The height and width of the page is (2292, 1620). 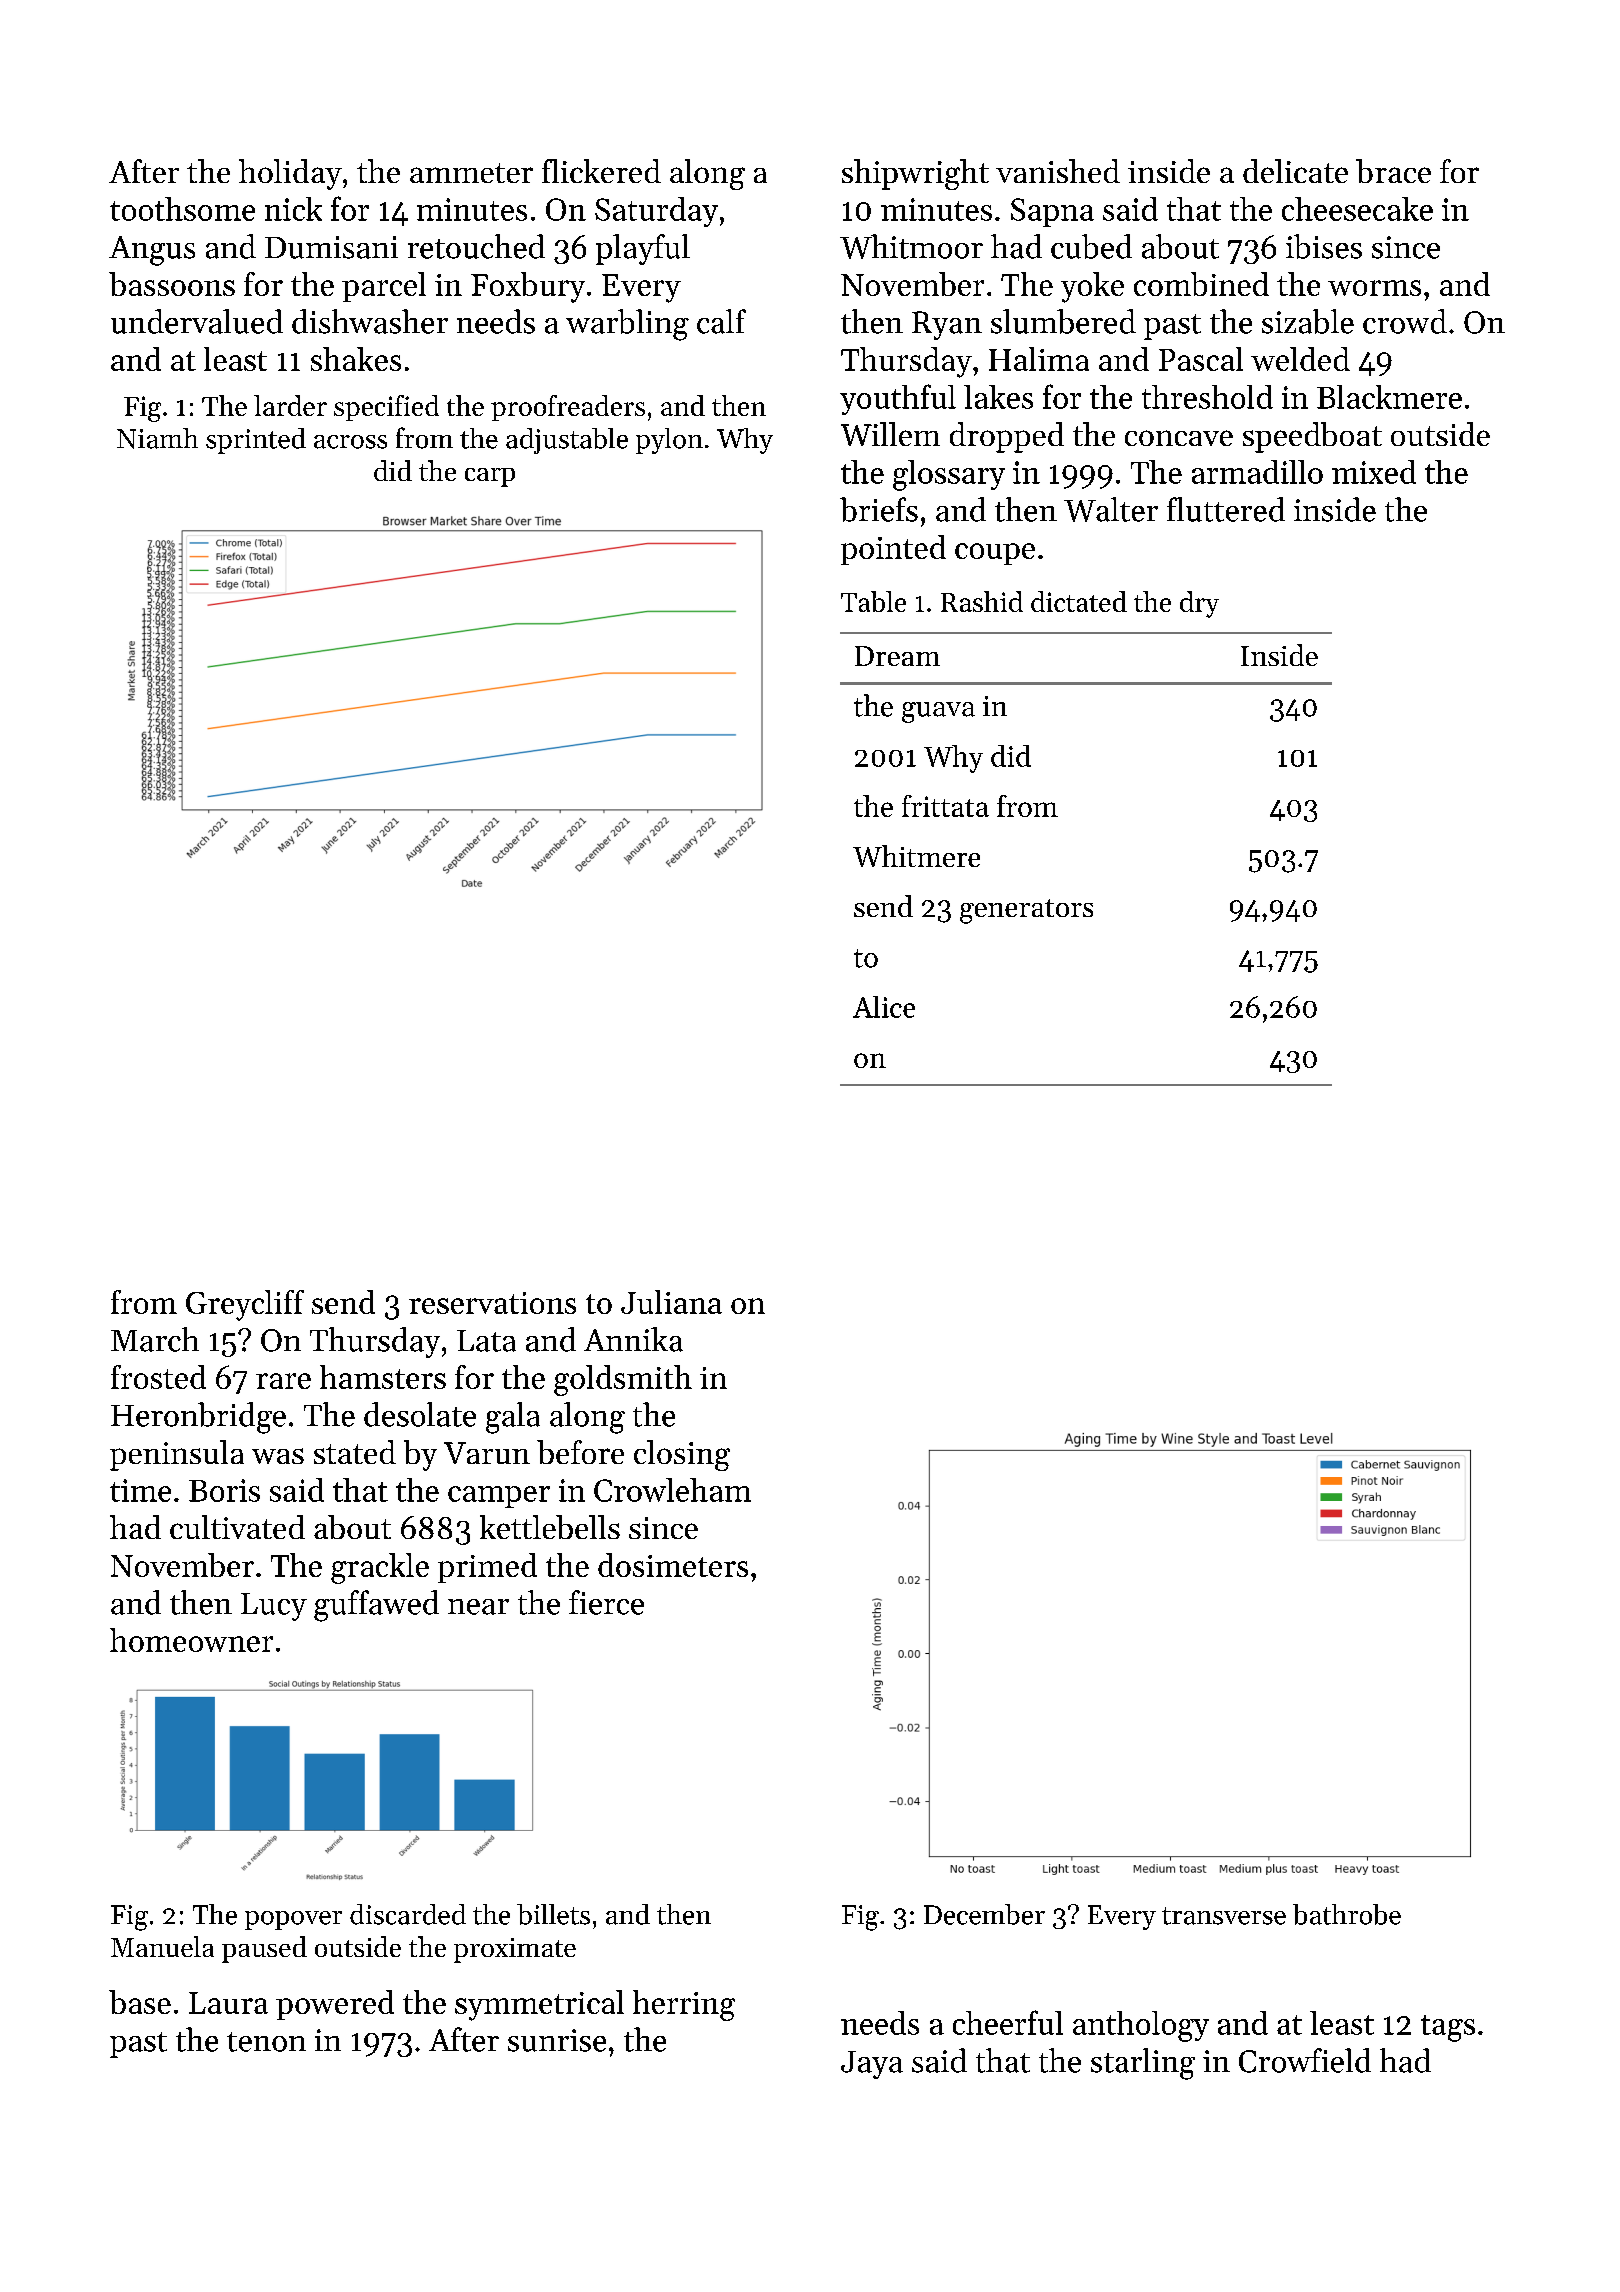 I want to click on reservations, so click(x=492, y=1303).
